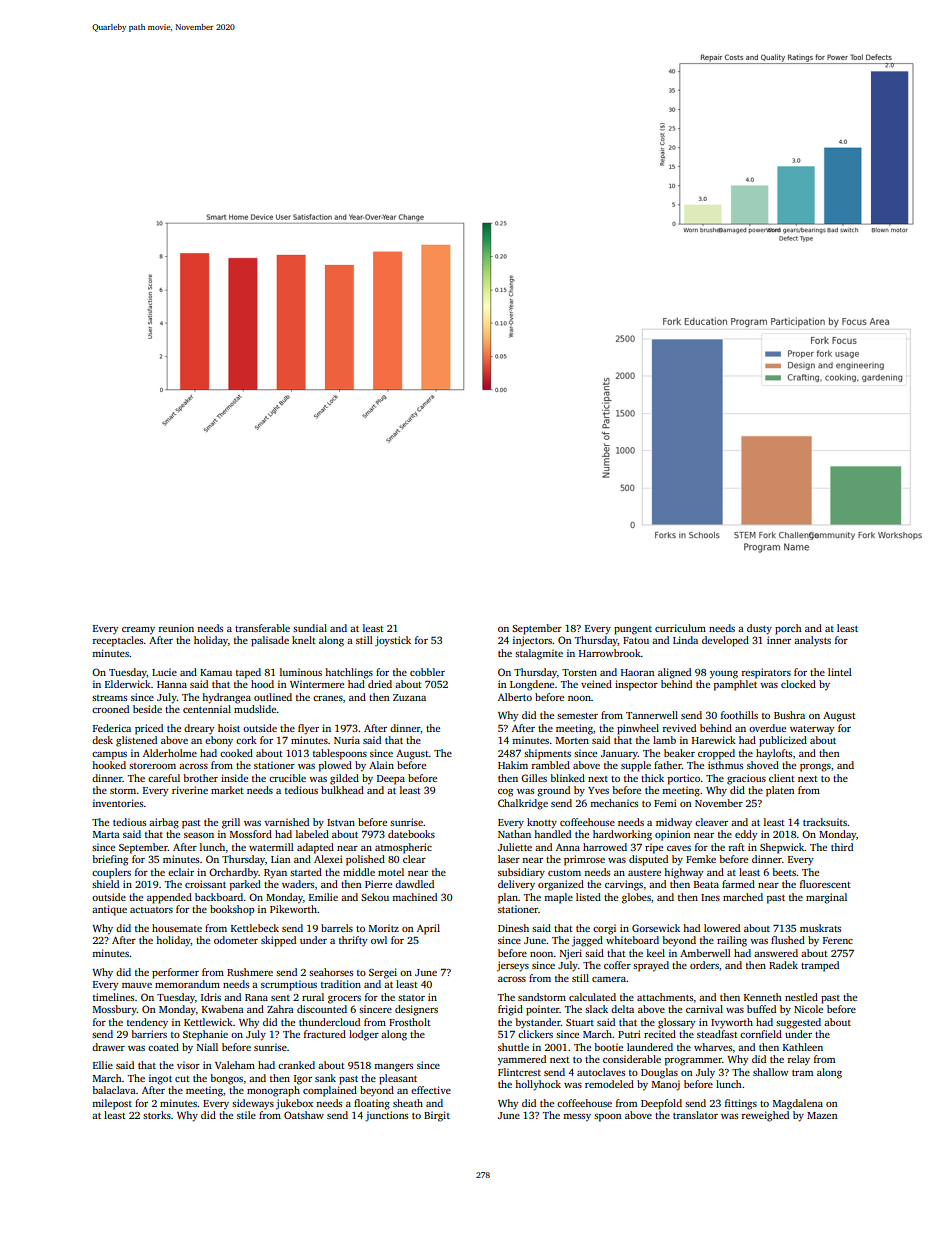  What do you see at coordinates (199, 835) in the screenshot?
I see `season` at bounding box center [199, 835].
